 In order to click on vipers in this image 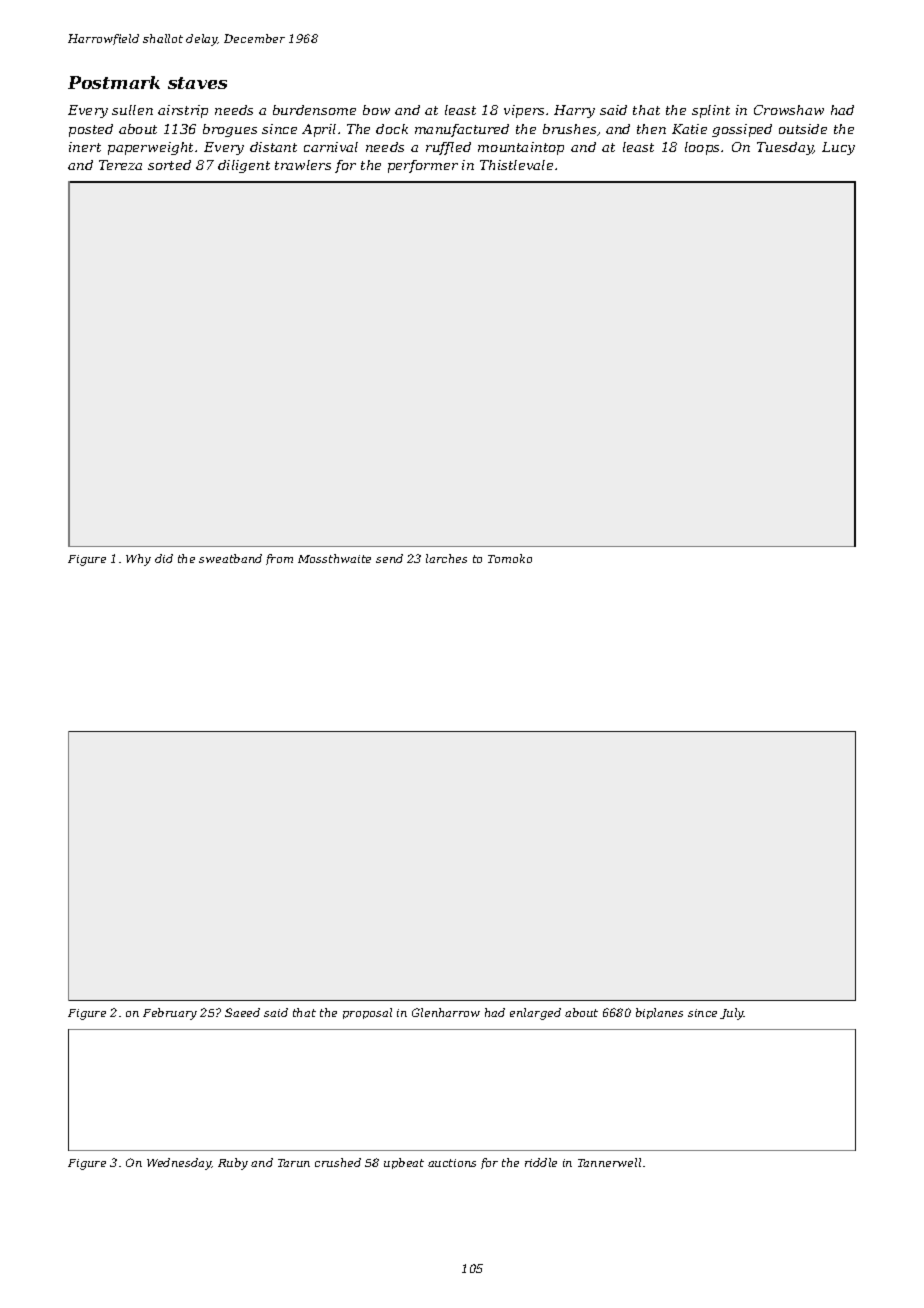, I will do `click(524, 111)`.
